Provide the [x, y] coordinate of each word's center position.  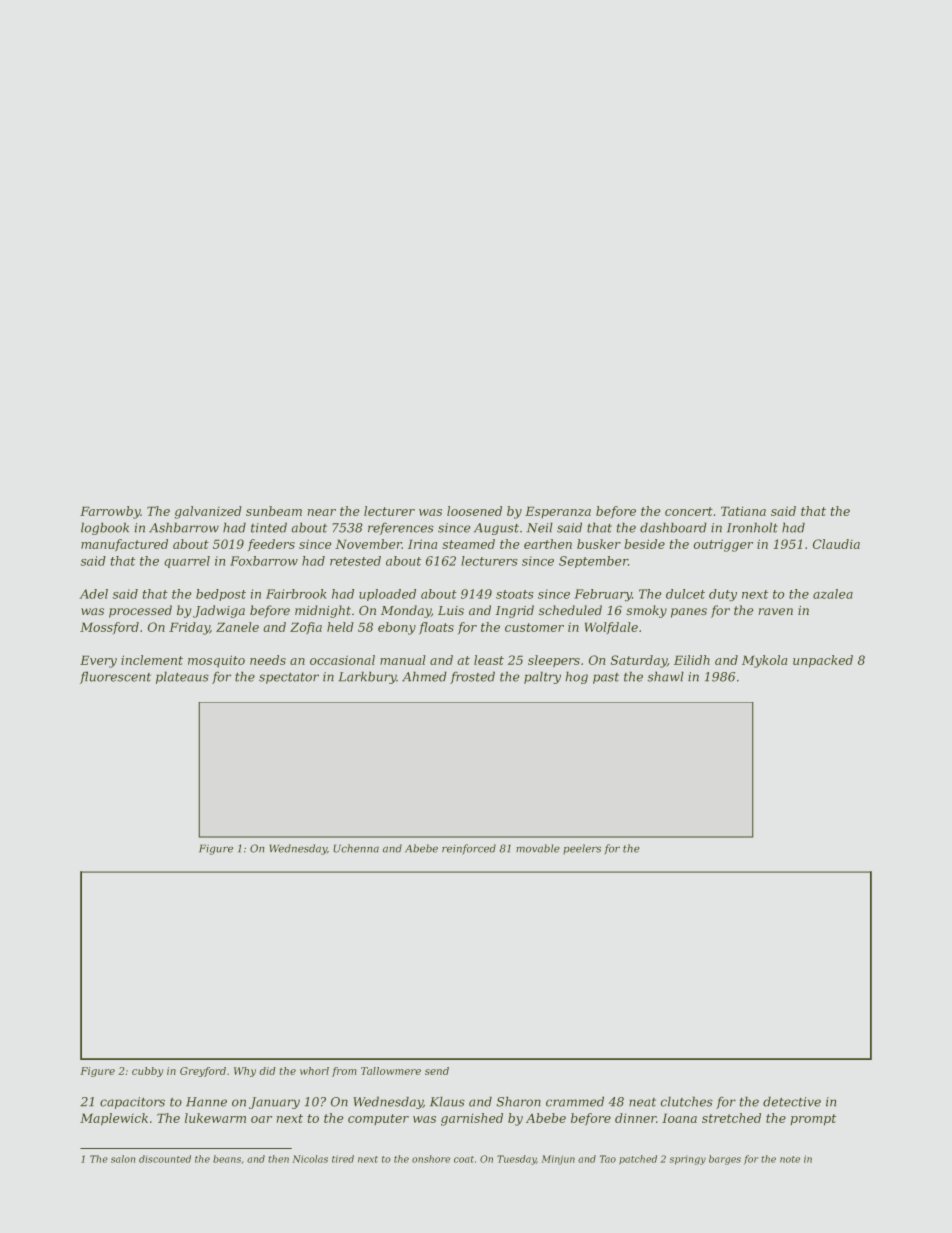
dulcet [685, 594]
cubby [148, 1072]
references [401, 528]
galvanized [208, 512]
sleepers [554, 661]
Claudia [836, 544]
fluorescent [115, 677]
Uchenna [356, 848]
